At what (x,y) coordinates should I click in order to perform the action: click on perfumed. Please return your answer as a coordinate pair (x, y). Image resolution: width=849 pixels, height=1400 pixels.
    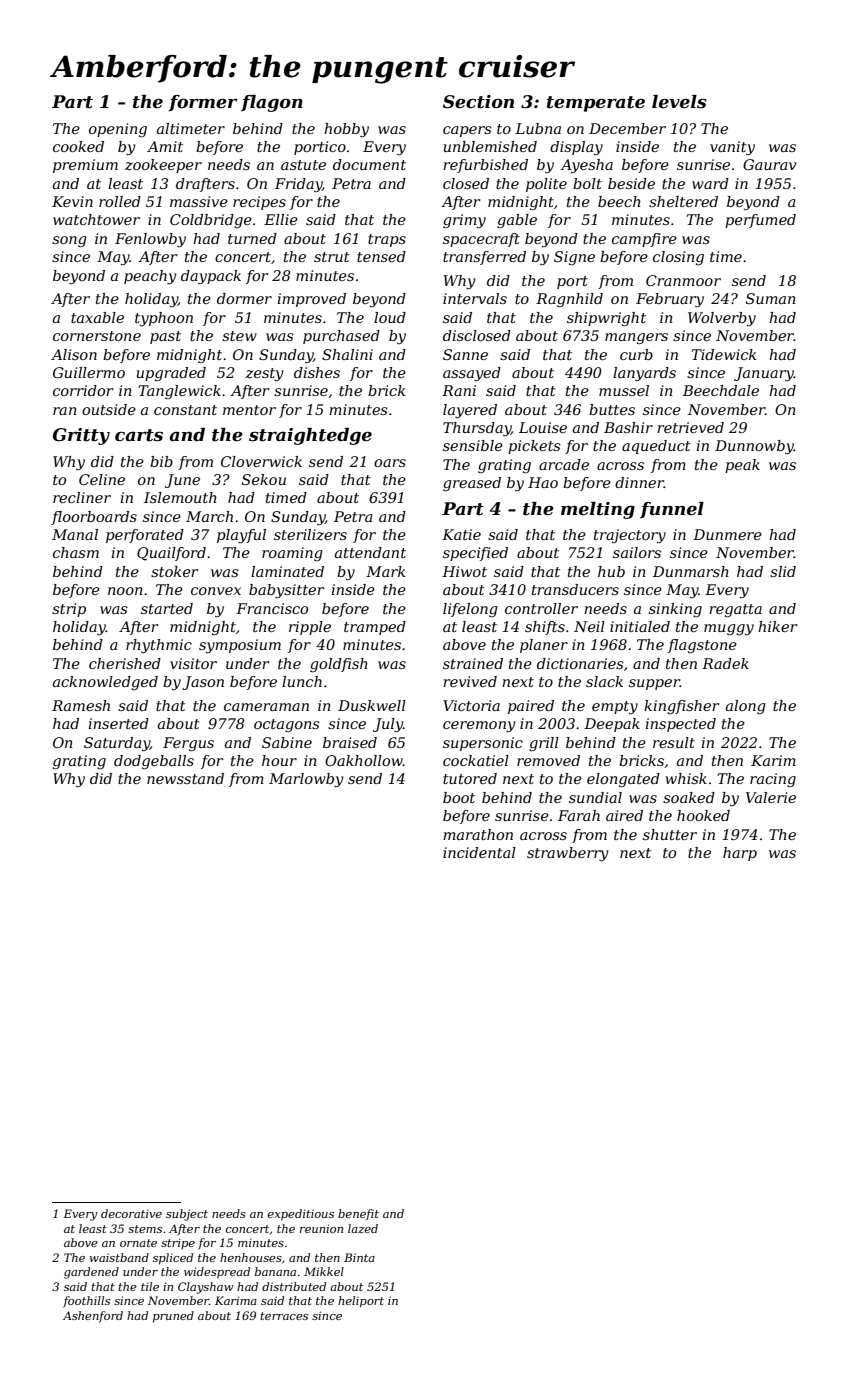
    Looking at the image, I should click on (760, 221).
